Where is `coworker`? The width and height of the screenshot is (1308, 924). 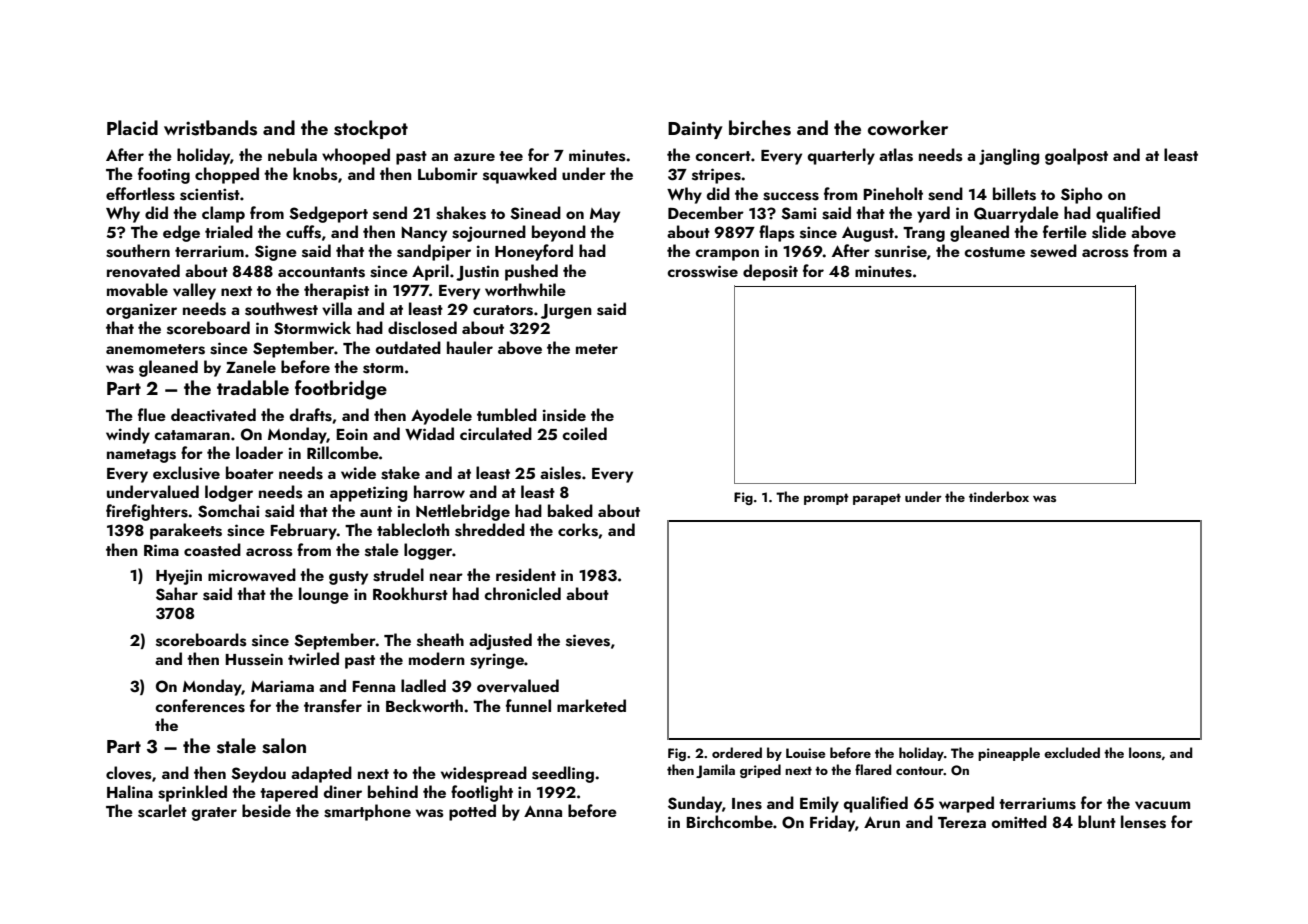 coworker is located at coordinates (908, 127).
